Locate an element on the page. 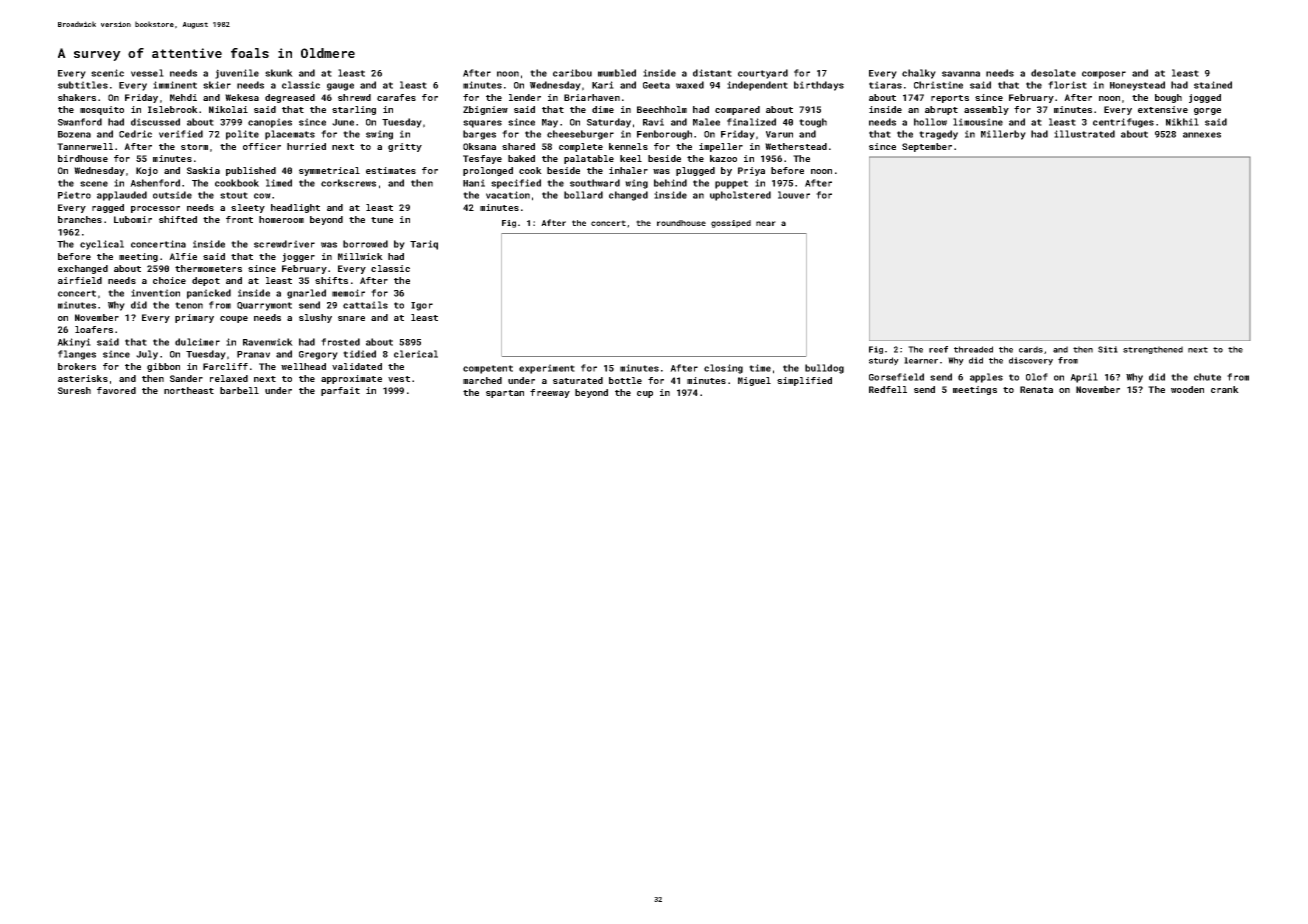 Image resolution: width=1308 pixels, height=924 pixels. mumbled is located at coordinates (617, 73).
